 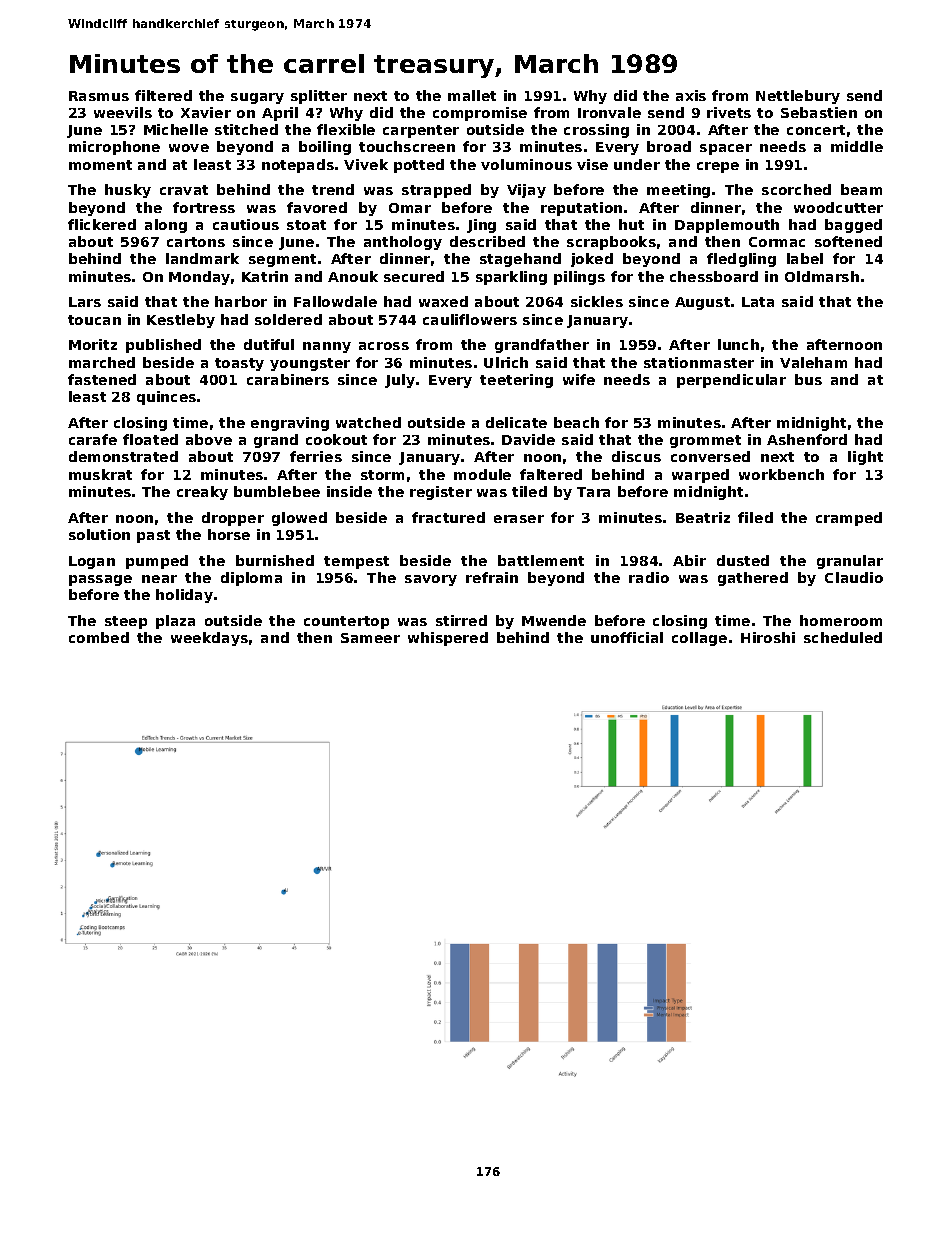 What do you see at coordinates (487, 241) in the screenshot?
I see `described` at bounding box center [487, 241].
